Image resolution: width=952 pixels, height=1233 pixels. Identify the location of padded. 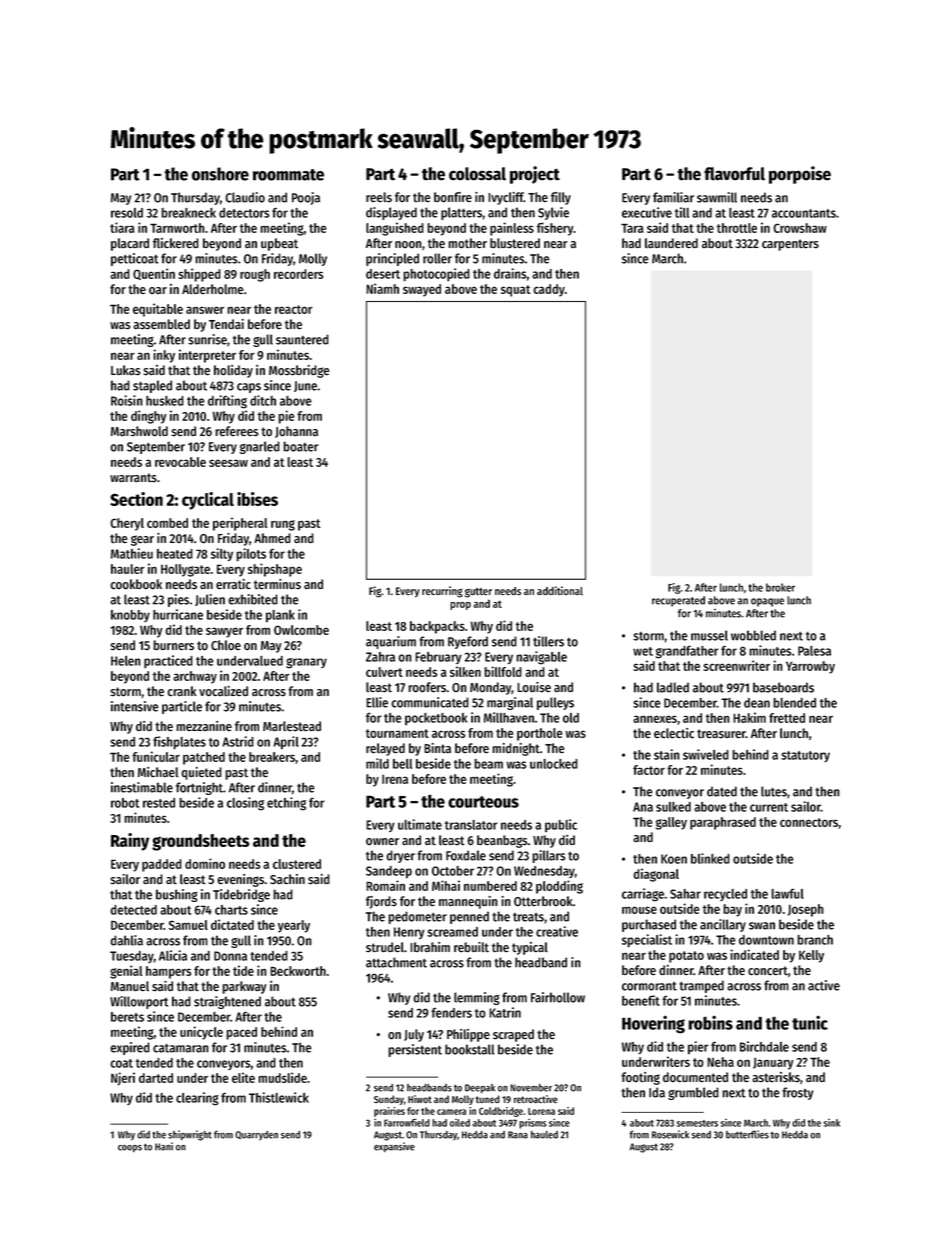
(162, 865).
